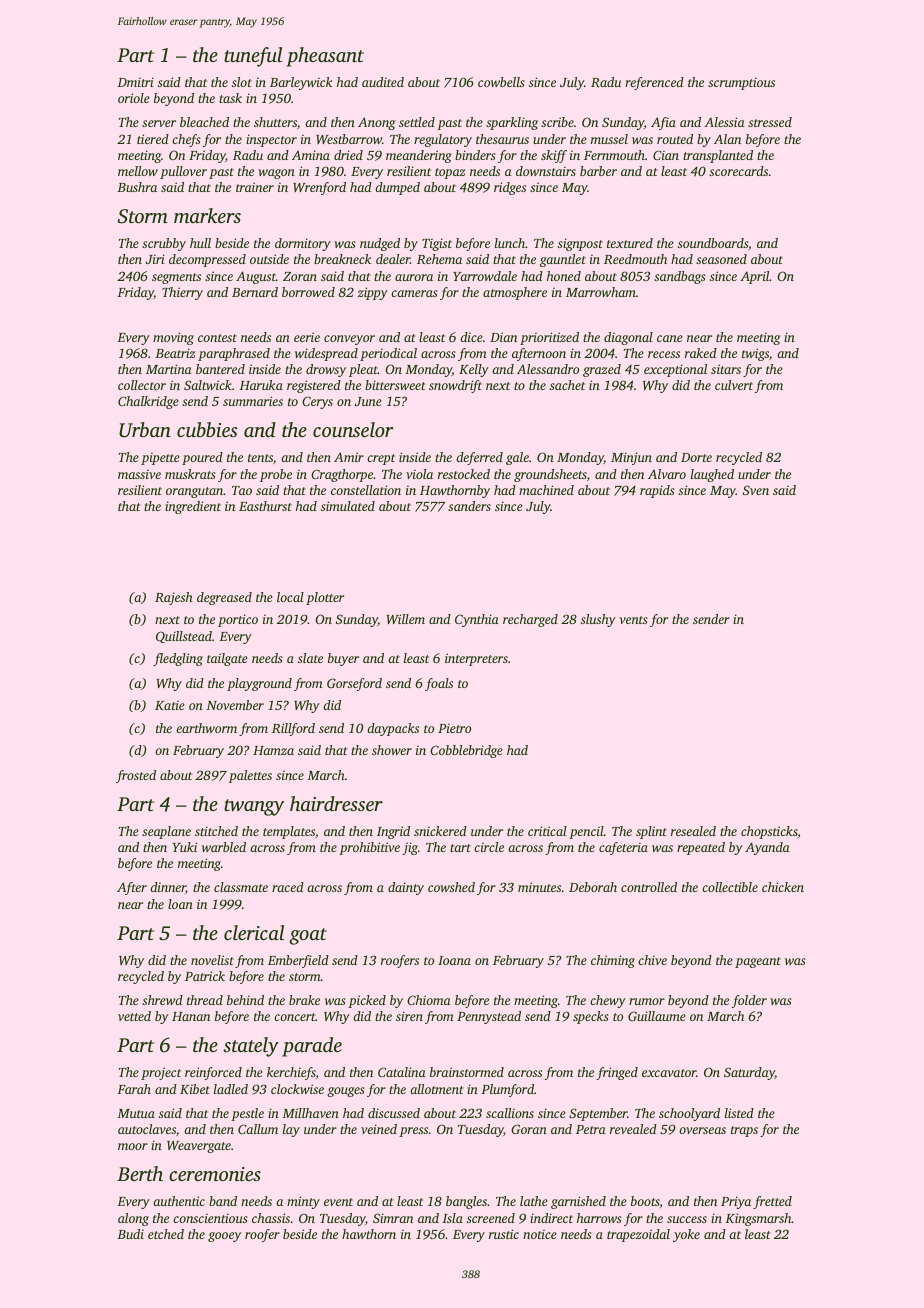 The image size is (924, 1308). What do you see at coordinates (539, 887) in the screenshot?
I see `minutes` at bounding box center [539, 887].
